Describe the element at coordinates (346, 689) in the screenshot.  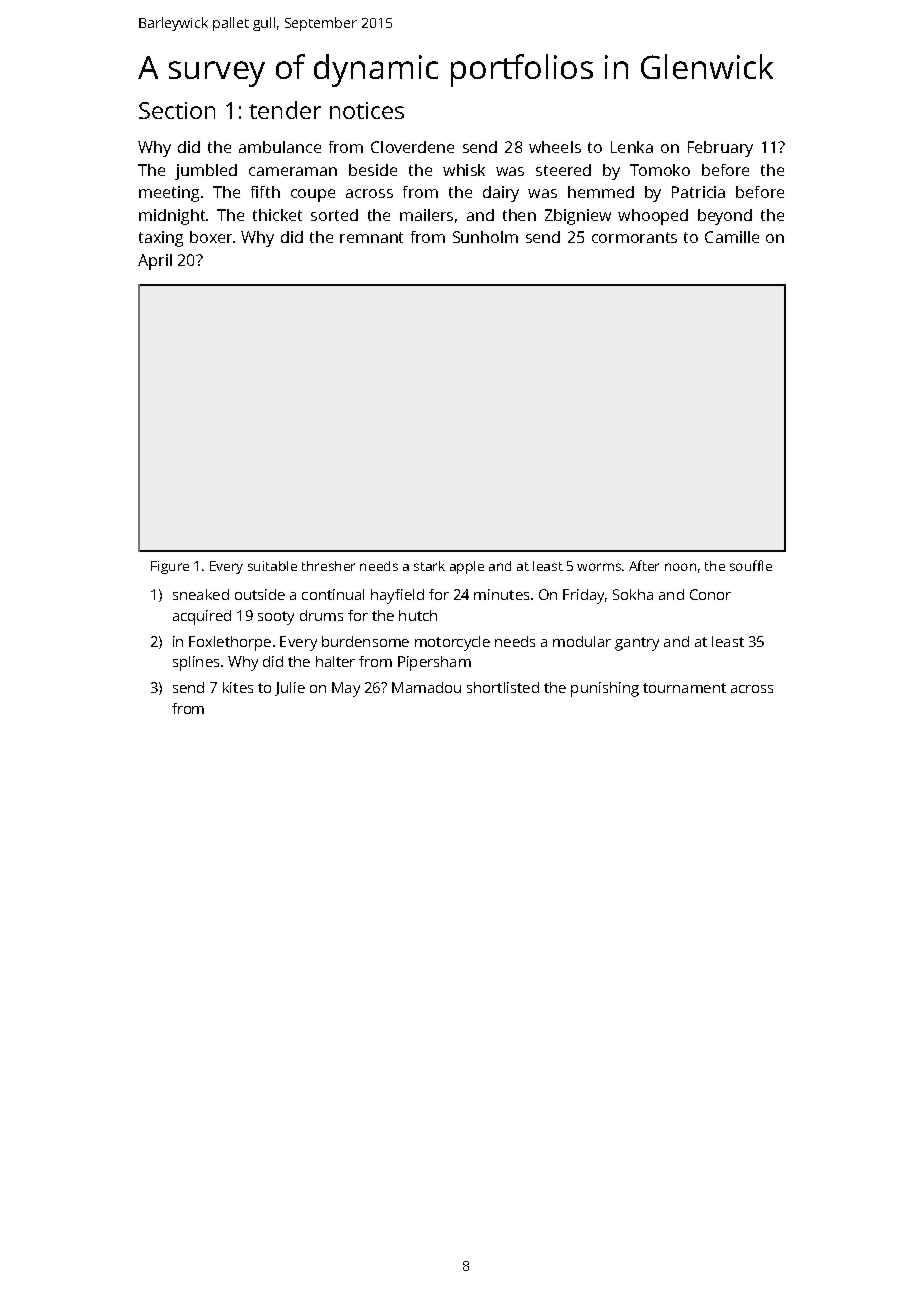
I see `May` at that location.
